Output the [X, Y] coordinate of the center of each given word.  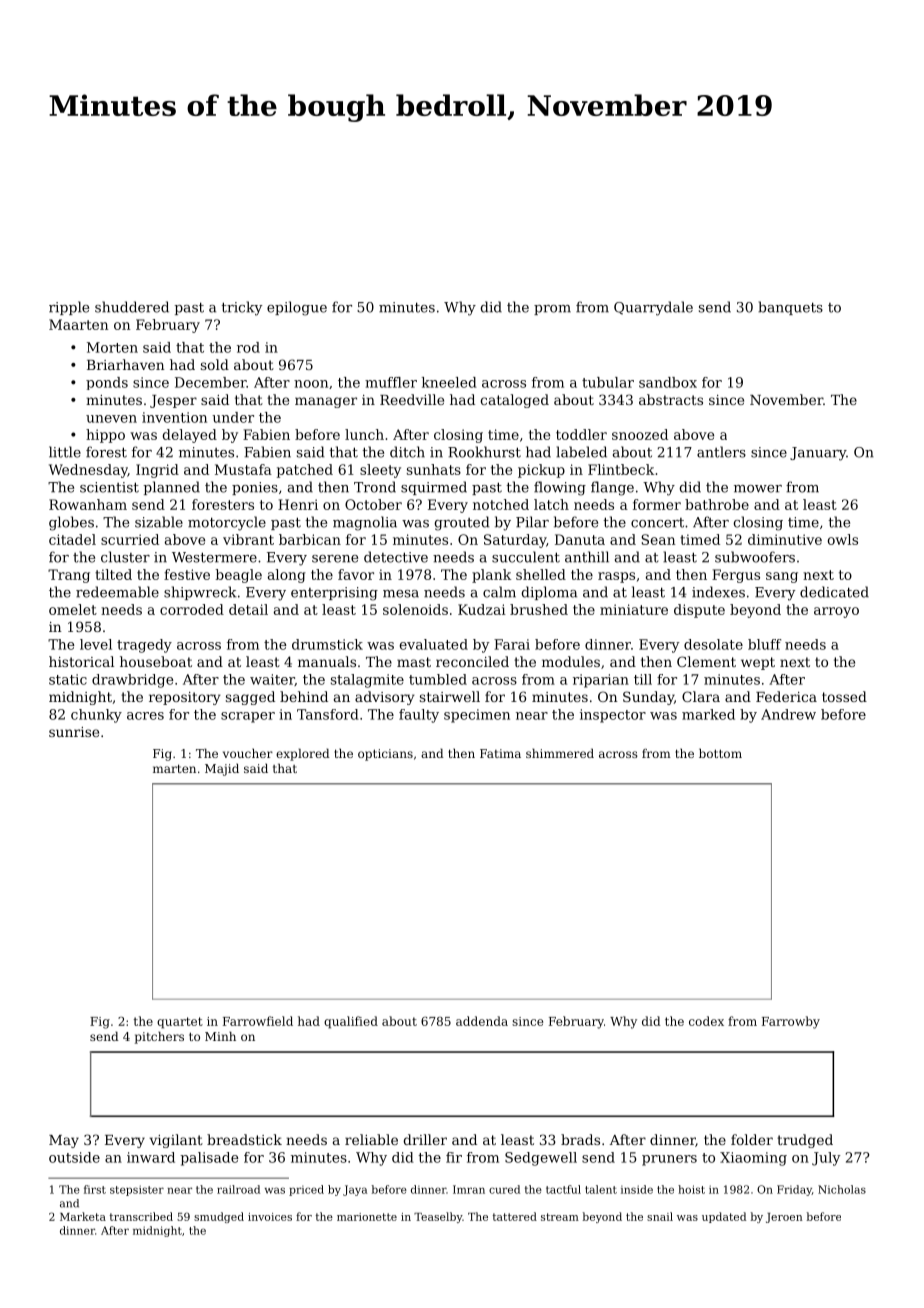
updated [724, 1217]
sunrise [74, 732]
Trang [69, 576]
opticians [385, 755]
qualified [351, 1022]
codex [706, 1021]
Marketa [83, 1216]
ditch [407, 452]
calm [499, 592]
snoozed [640, 434]
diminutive [785, 539]
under [233, 417]
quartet [180, 1023]
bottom [720, 753]
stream [560, 1217]
